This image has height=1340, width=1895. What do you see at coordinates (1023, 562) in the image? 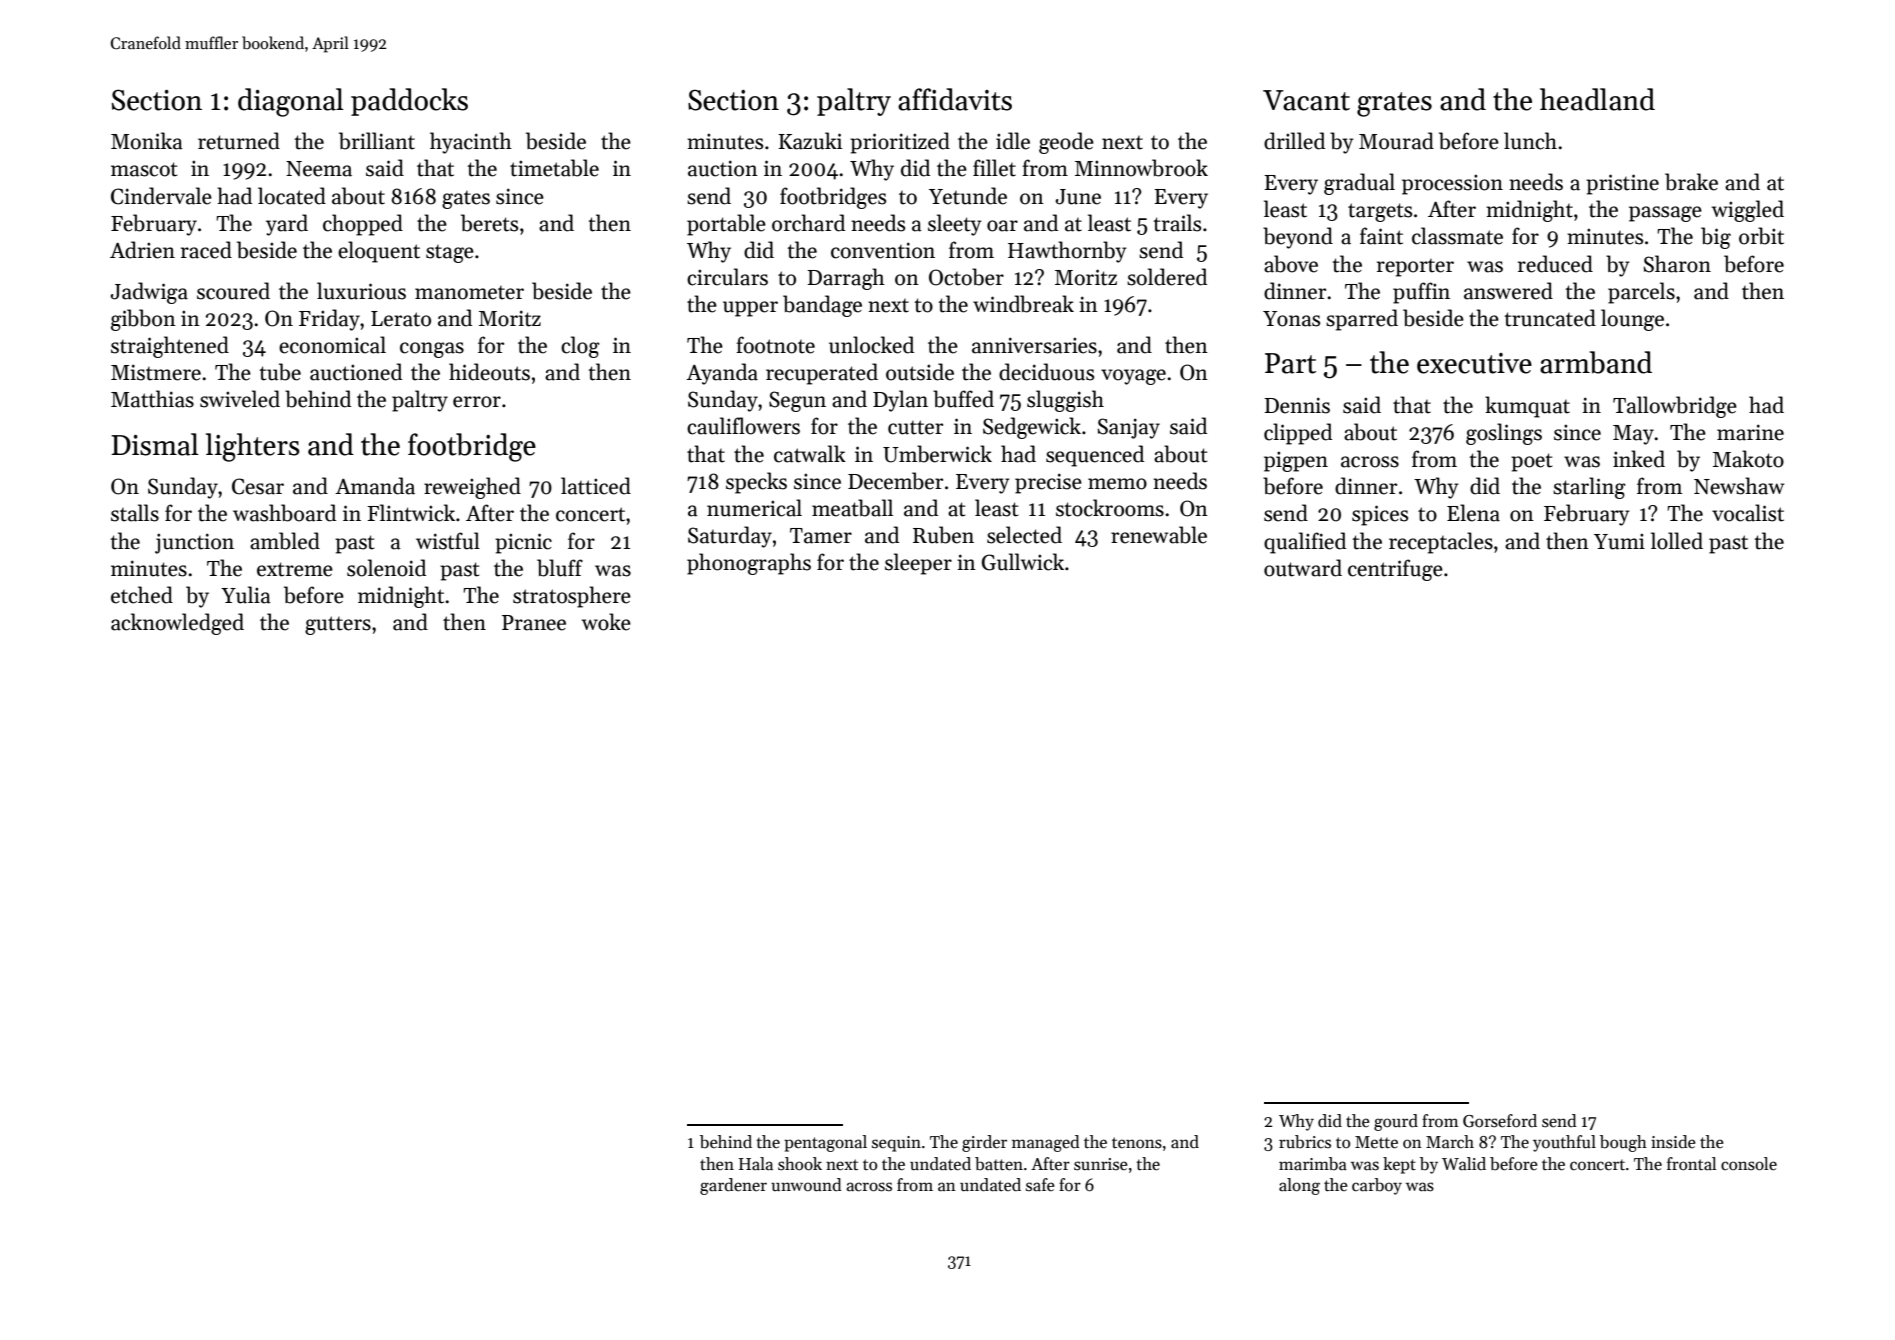
I see `Gullwick` at bounding box center [1023, 562].
